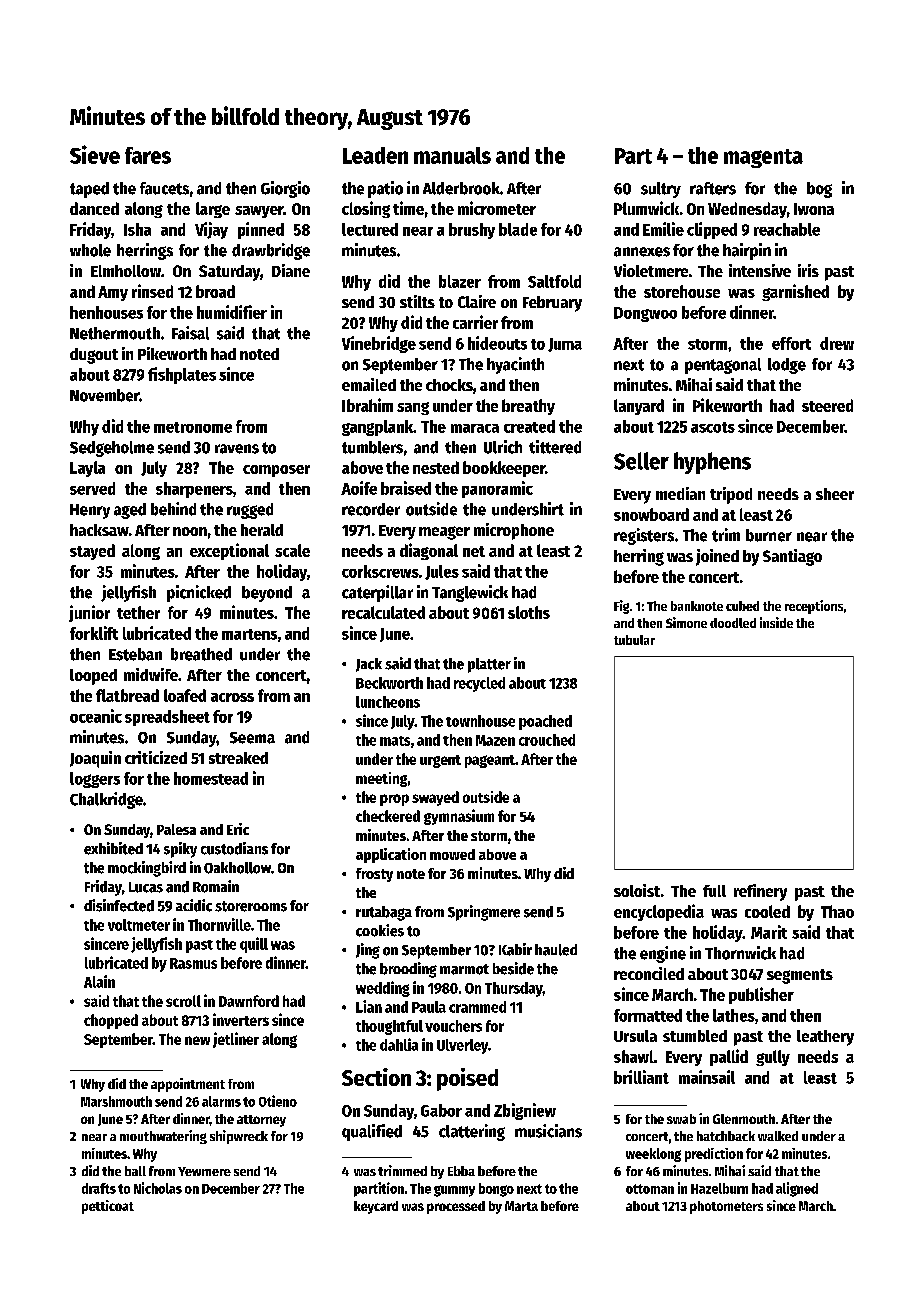 The width and height of the image is (924, 1308). What do you see at coordinates (452, 155) in the image?
I see `manuals` at bounding box center [452, 155].
